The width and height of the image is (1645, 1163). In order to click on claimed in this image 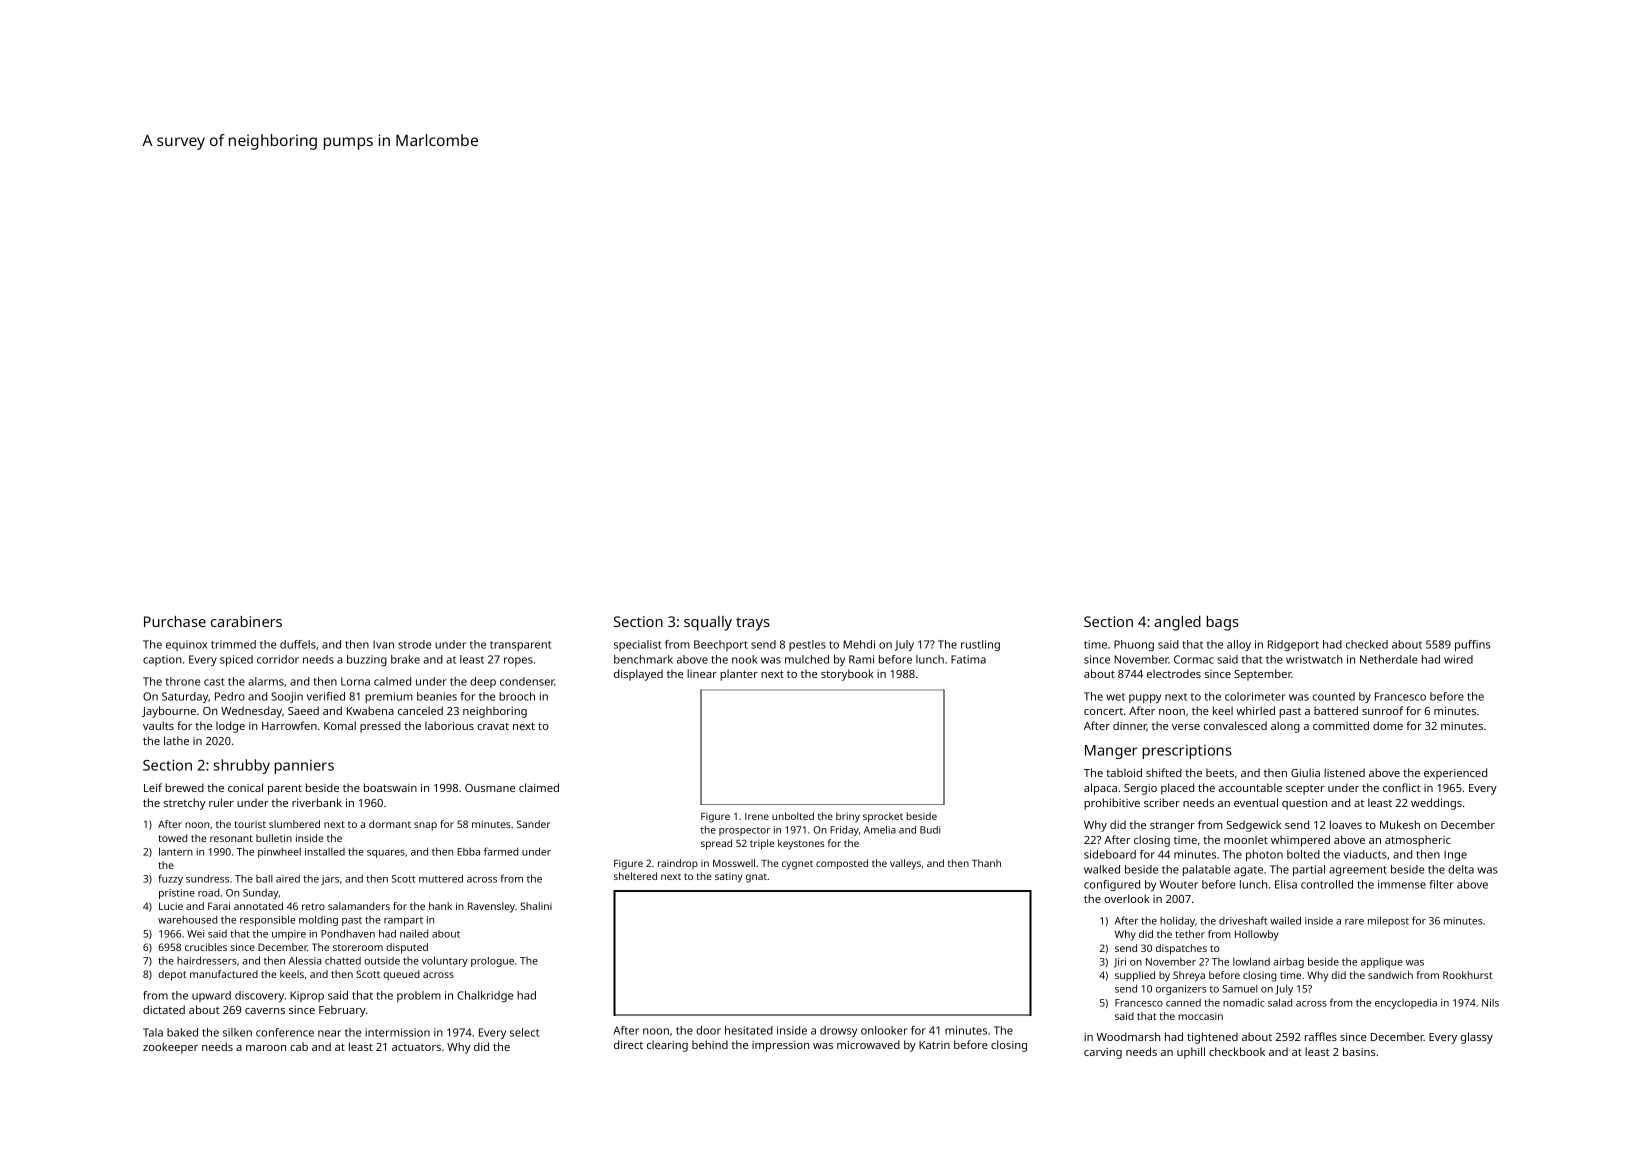, I will do `click(539, 787)`.
